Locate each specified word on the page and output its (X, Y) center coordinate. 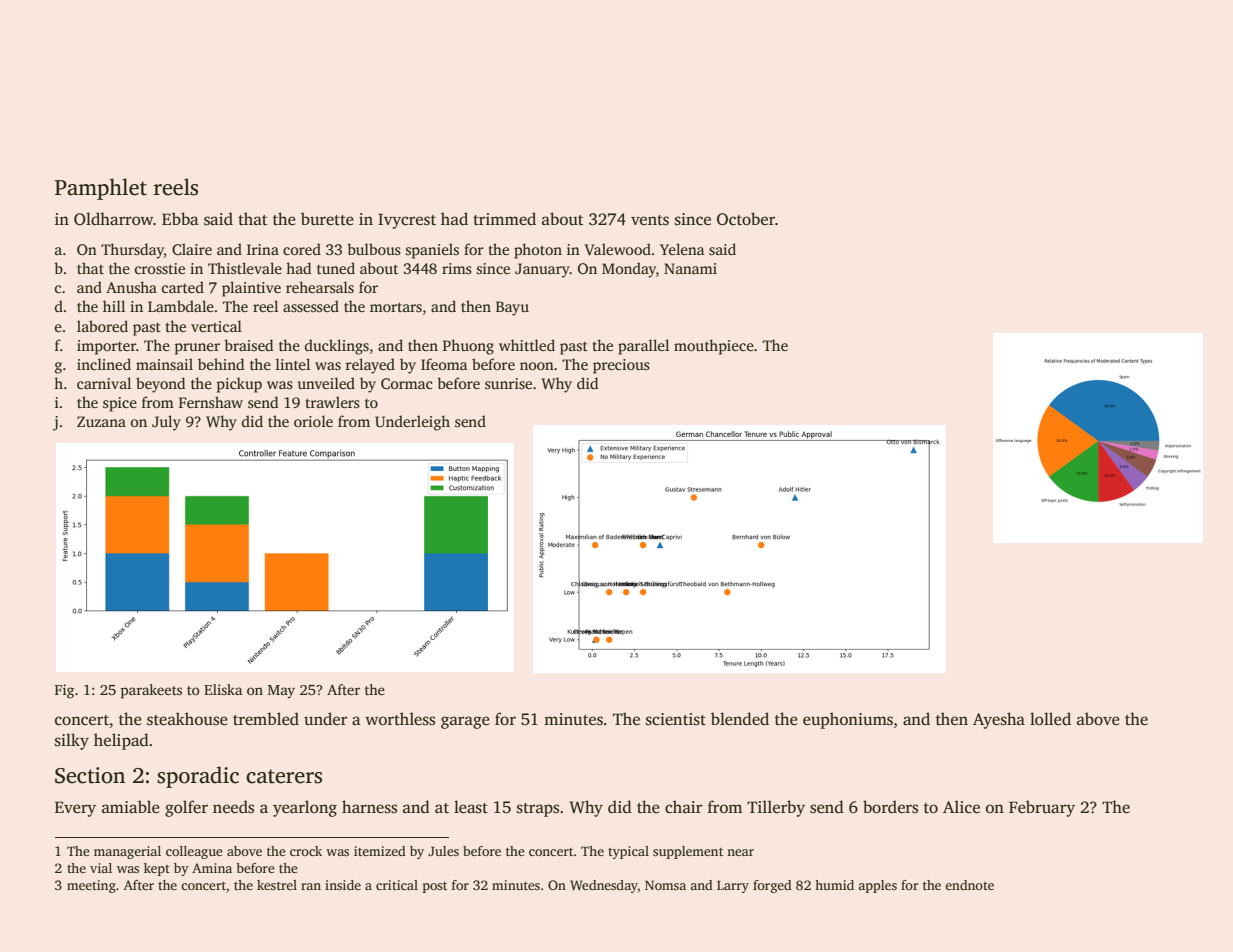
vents (650, 220)
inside (343, 885)
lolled (1050, 719)
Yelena (682, 249)
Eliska (223, 689)
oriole (313, 421)
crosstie (160, 268)
